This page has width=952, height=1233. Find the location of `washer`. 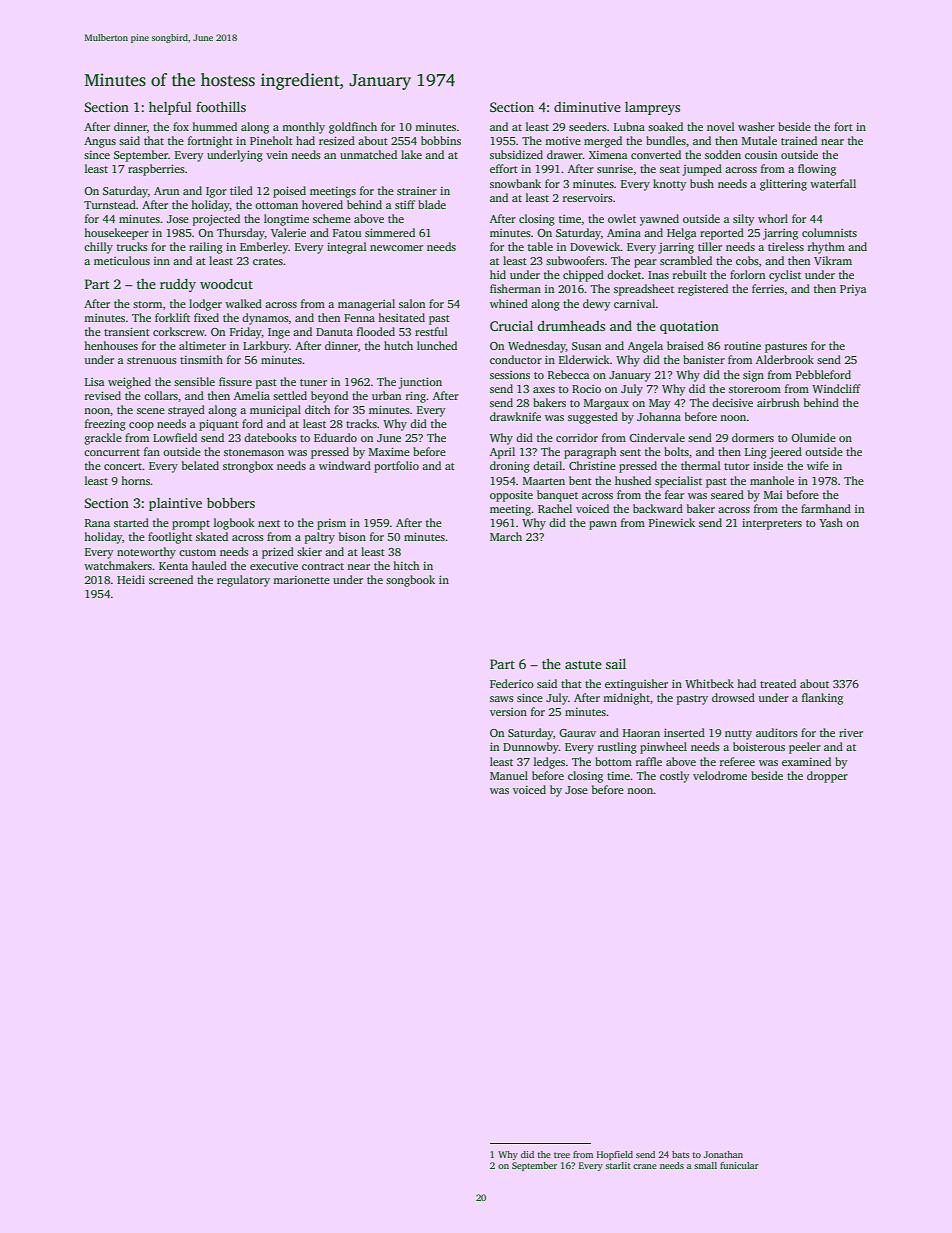

washer is located at coordinates (756, 126).
